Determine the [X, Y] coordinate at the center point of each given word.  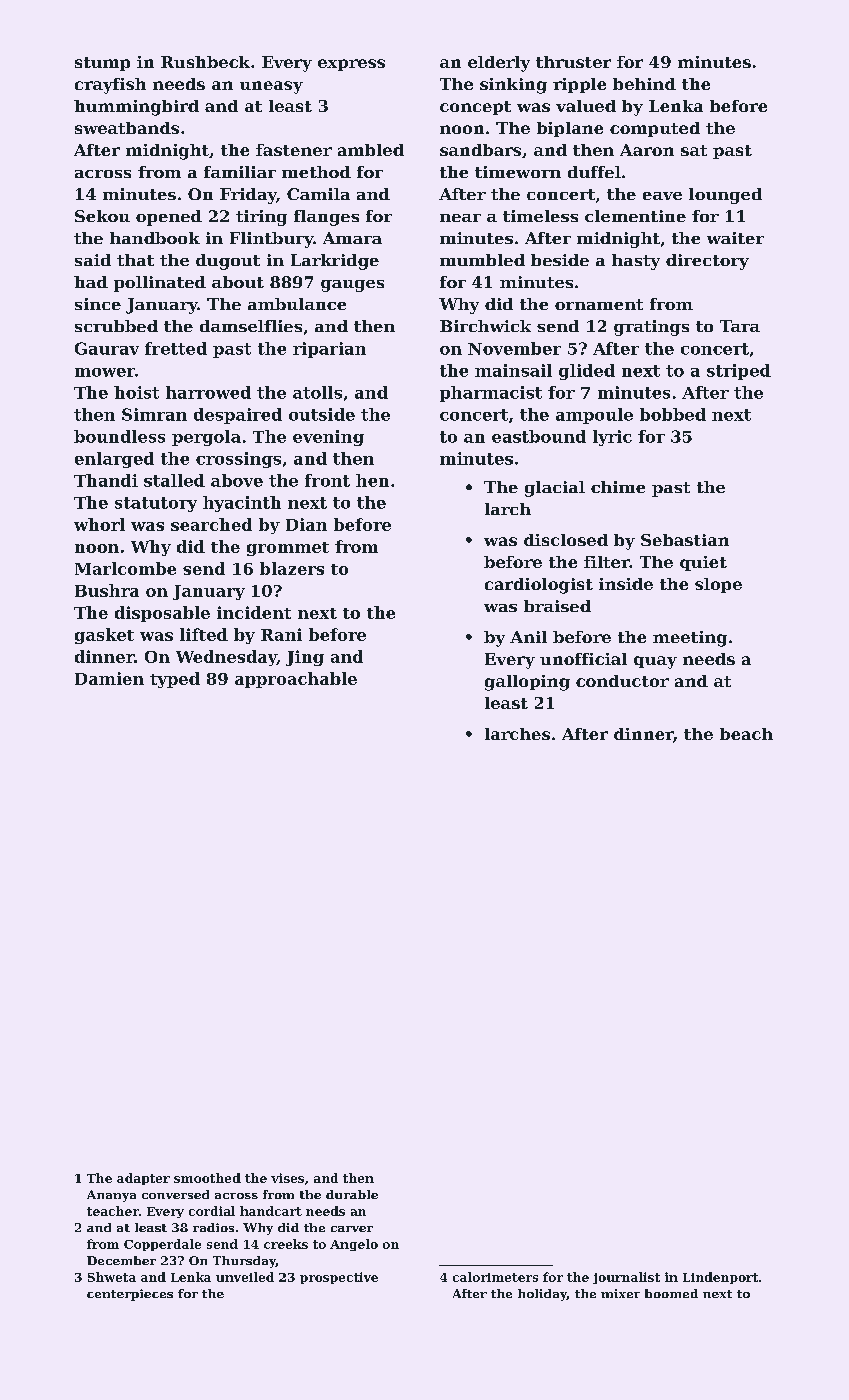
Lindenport [720, 1278]
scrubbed [116, 326]
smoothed [207, 1178]
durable [352, 1194]
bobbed [673, 414]
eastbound [539, 436]
